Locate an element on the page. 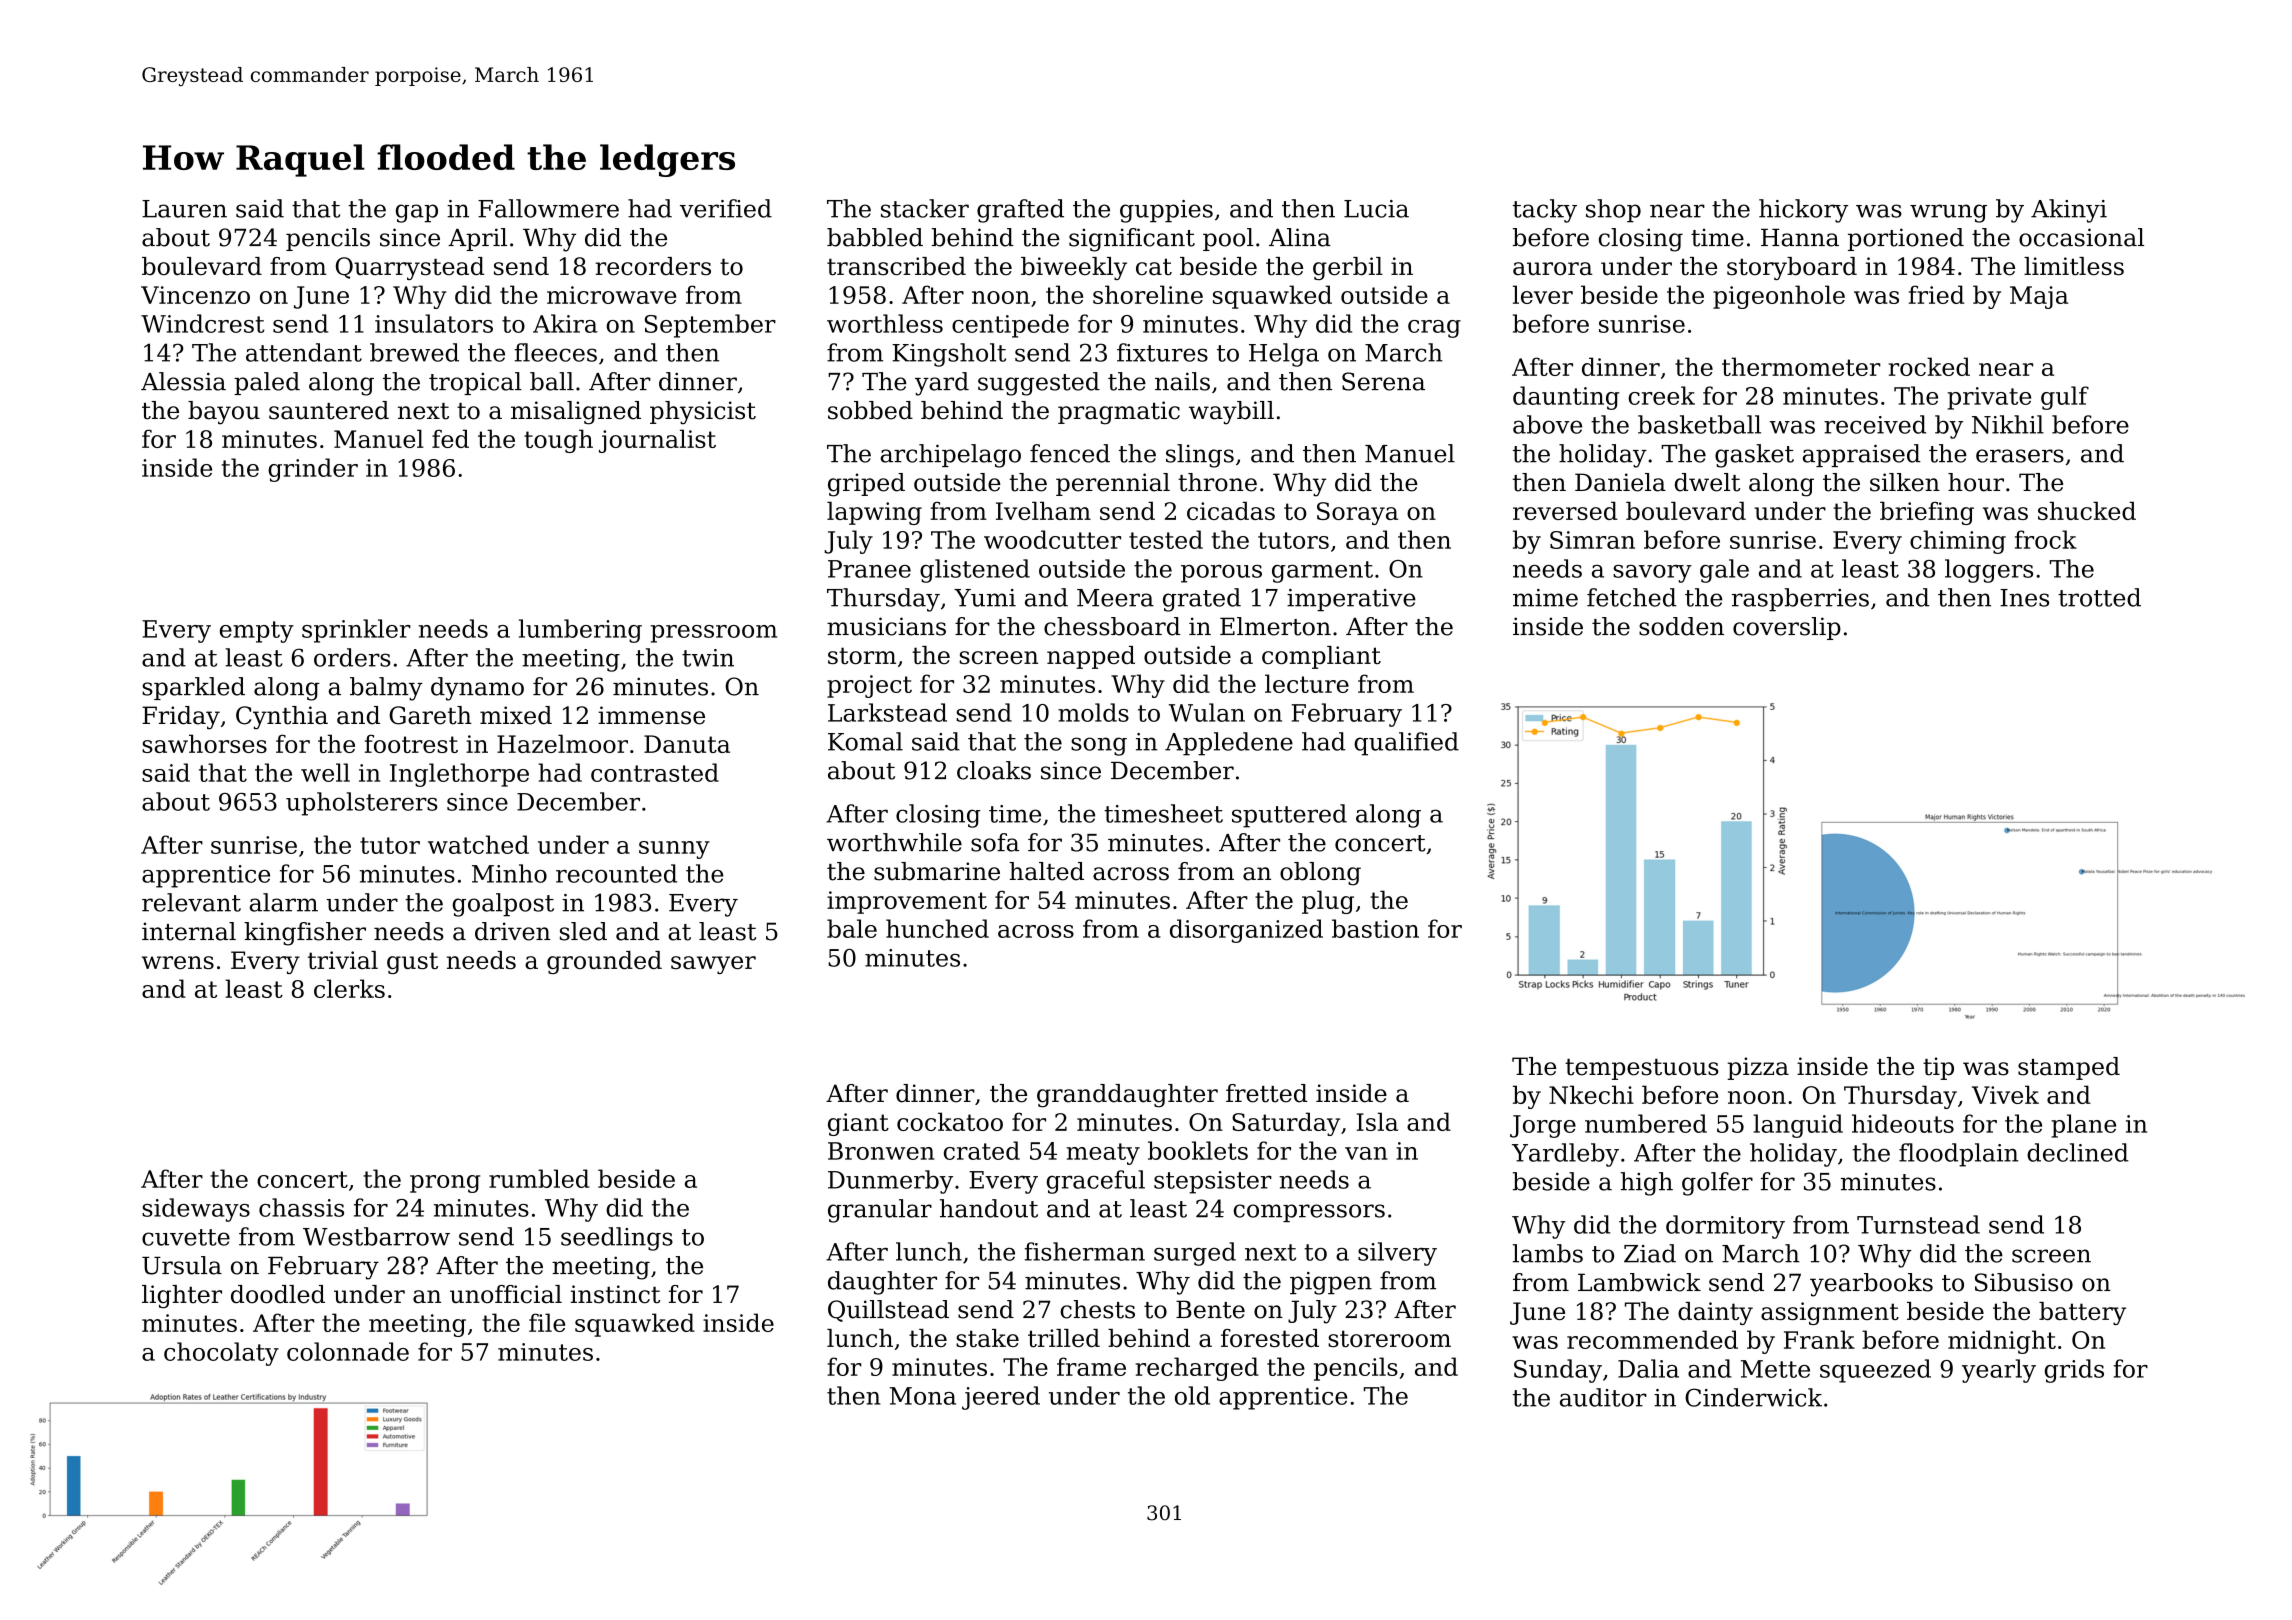  raspberries is located at coordinates (1800, 599).
